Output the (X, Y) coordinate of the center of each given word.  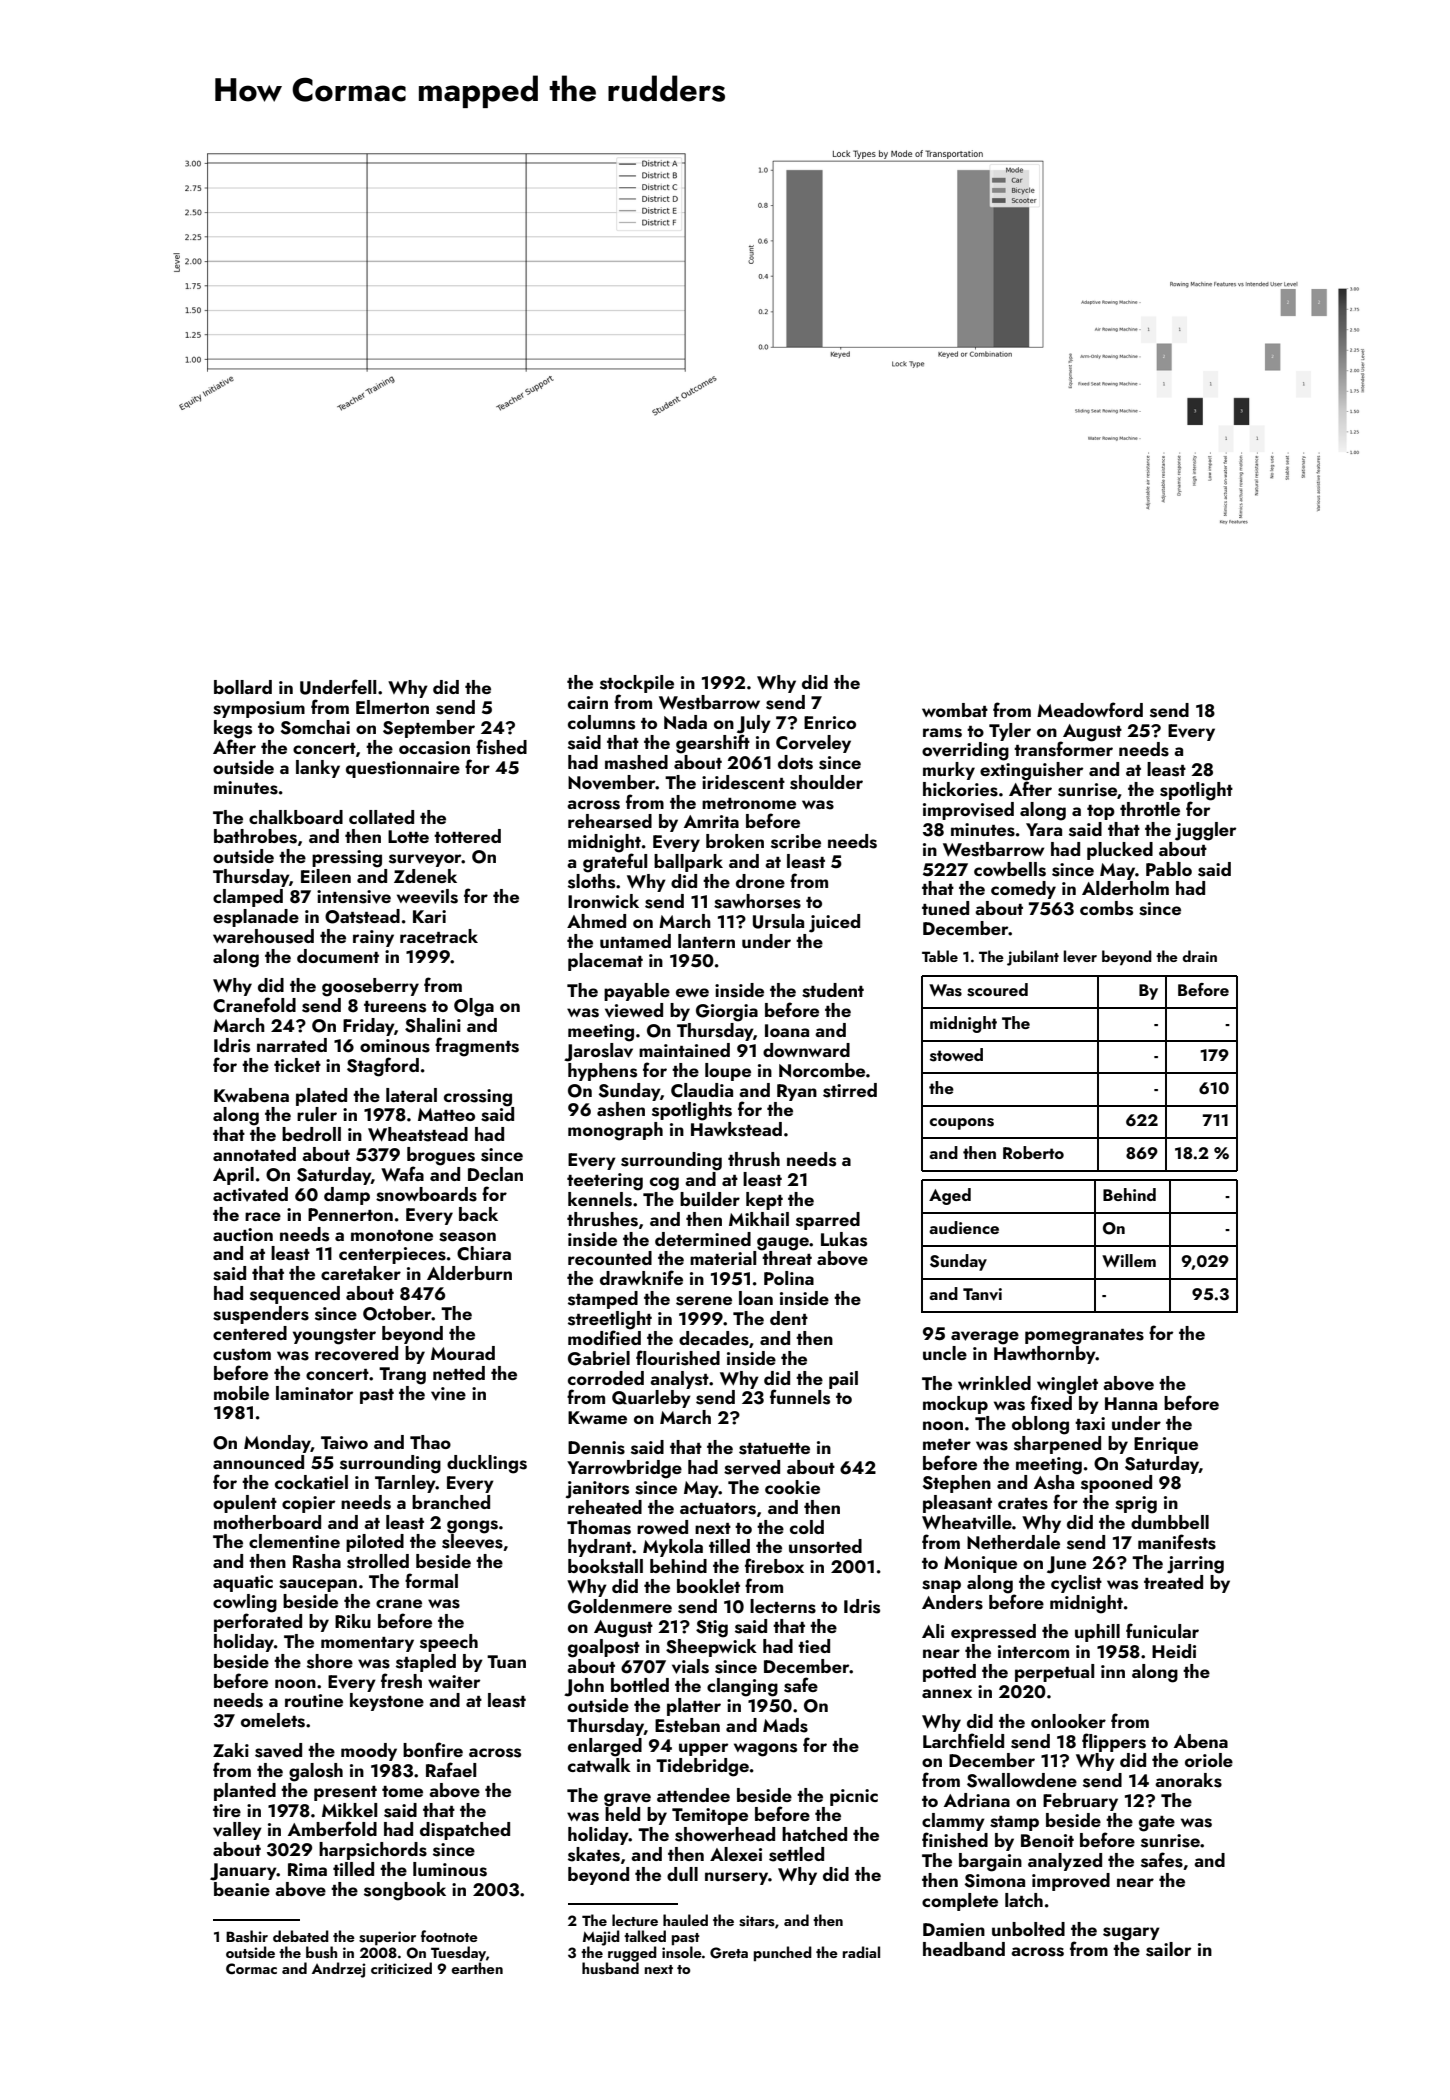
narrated (292, 1045)
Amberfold (332, 1828)
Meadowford (1090, 709)
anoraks (1188, 1780)
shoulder (826, 782)
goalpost (604, 1648)
